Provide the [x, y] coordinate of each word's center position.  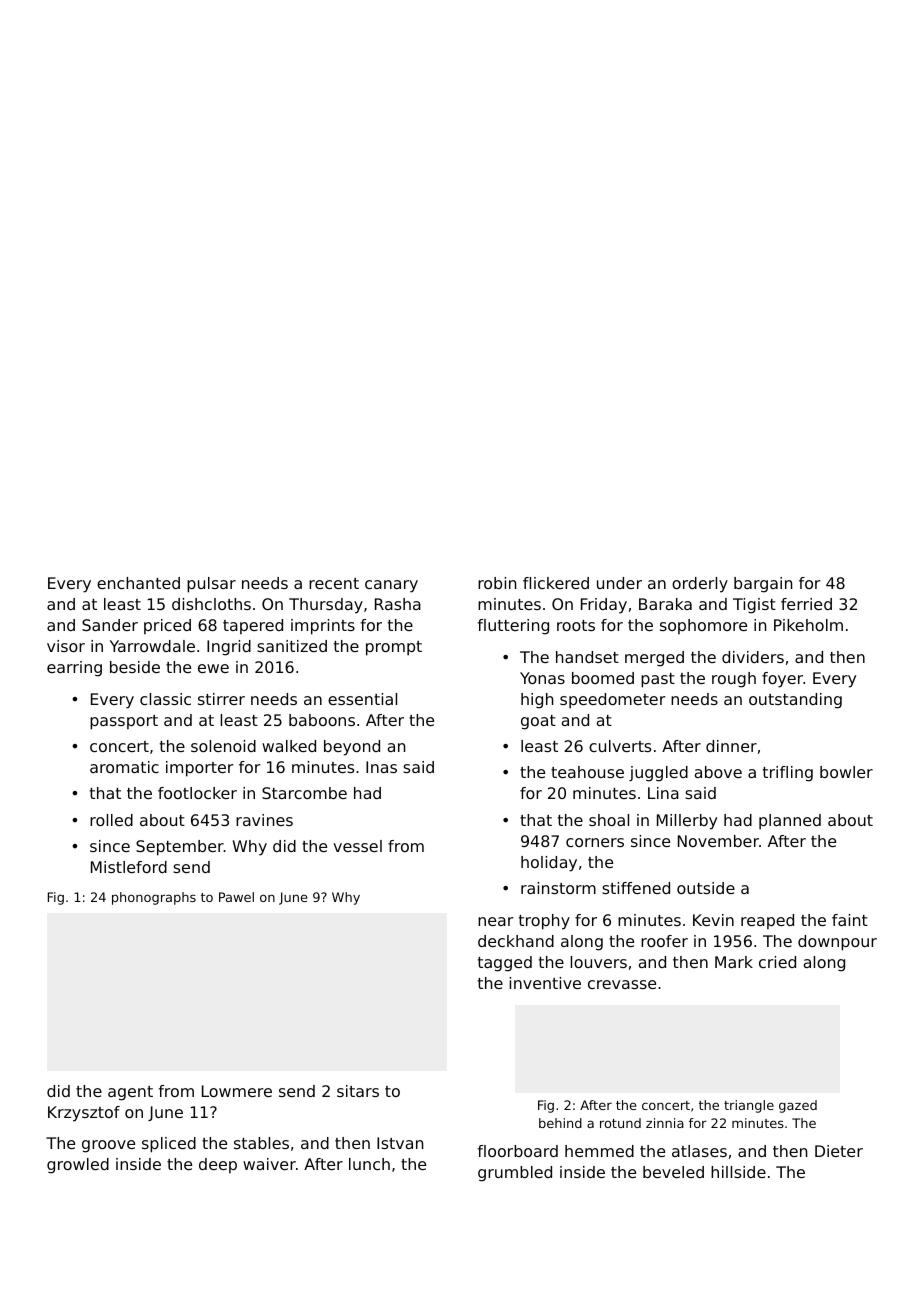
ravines [264, 820]
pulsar [211, 585]
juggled [658, 774]
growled [78, 1166]
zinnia [665, 1123]
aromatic [124, 767]
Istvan [400, 1143]
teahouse [587, 772]
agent [130, 1093]
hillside [738, 1172]
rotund [620, 1123]
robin [497, 583]
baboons [322, 720]
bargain [763, 585]
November [718, 841]
